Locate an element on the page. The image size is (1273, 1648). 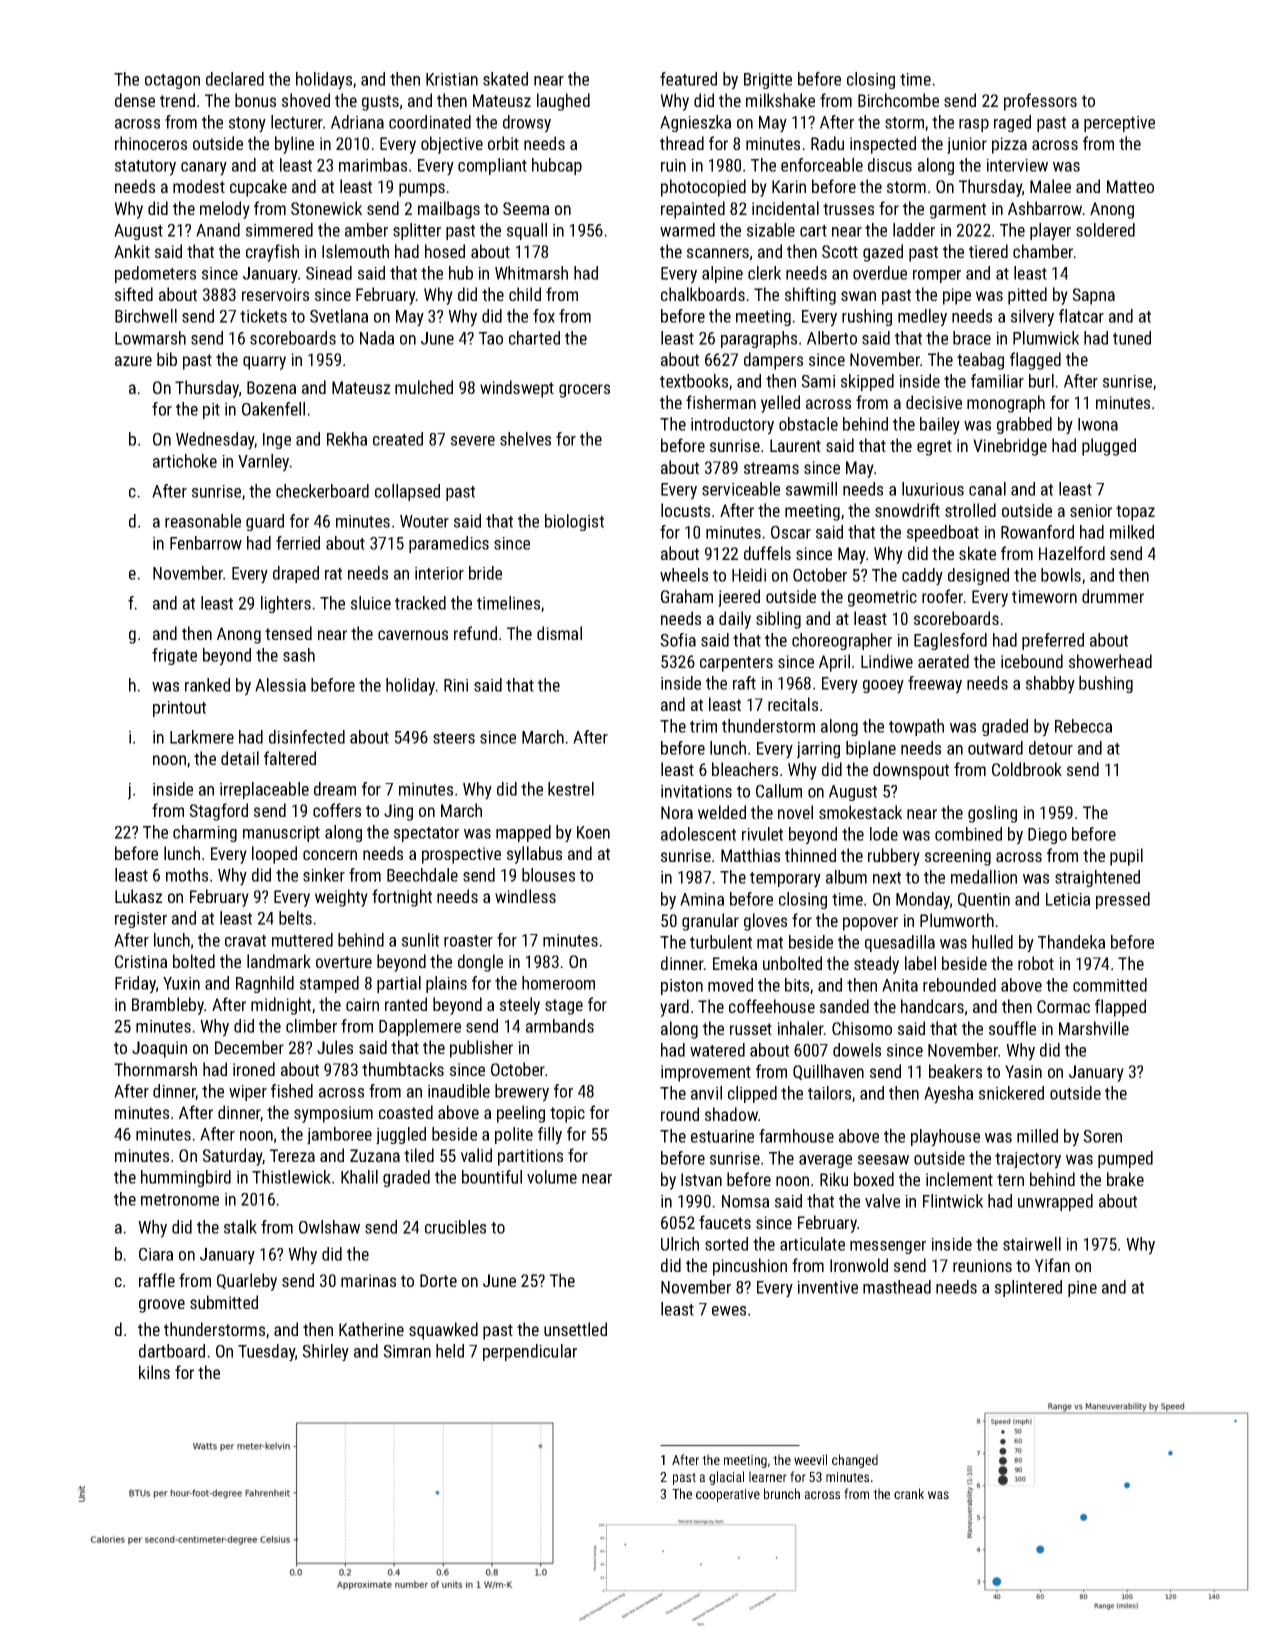
introductory is located at coordinates (732, 426).
